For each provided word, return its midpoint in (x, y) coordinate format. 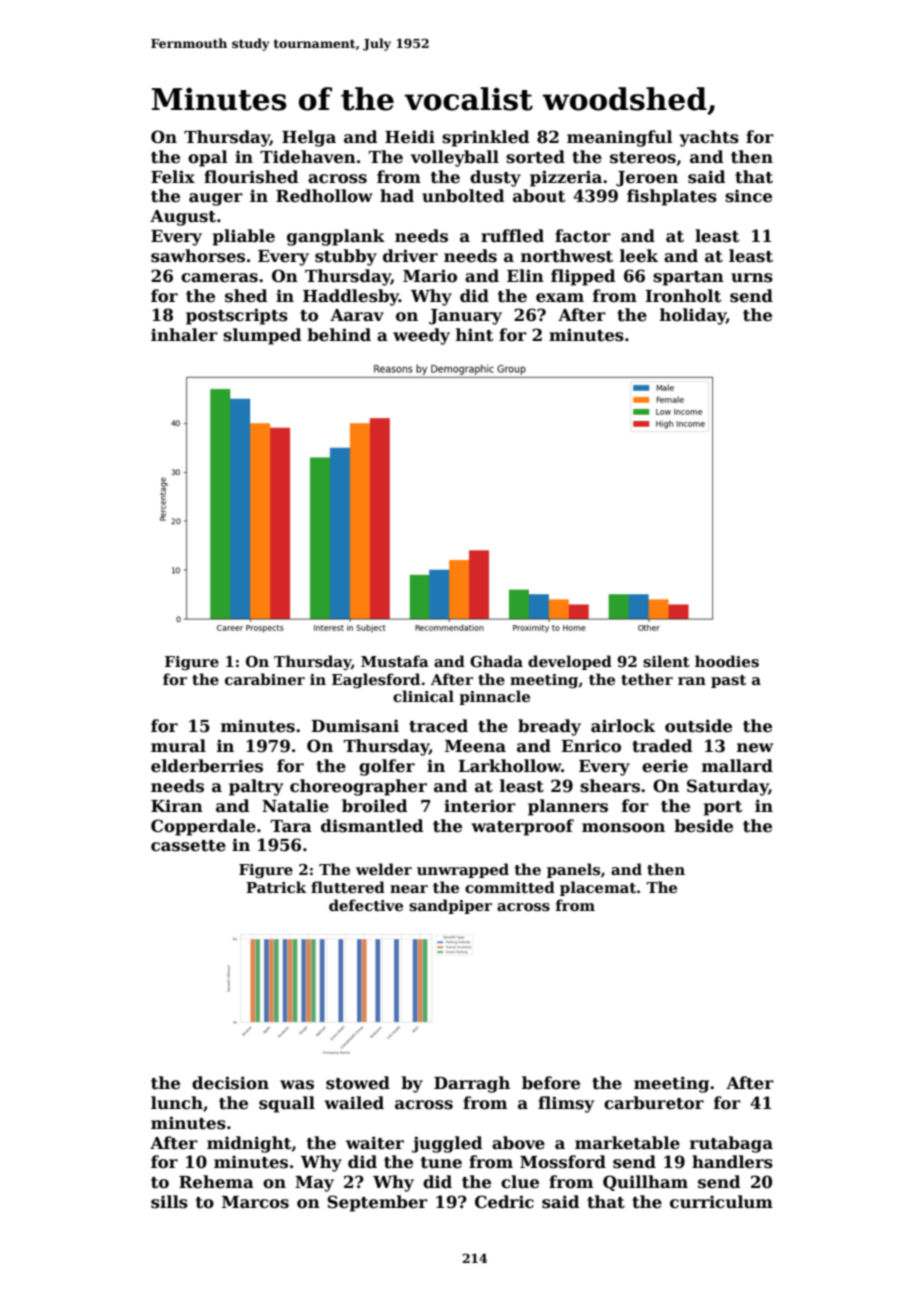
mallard (737, 766)
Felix (173, 177)
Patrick (276, 887)
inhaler (184, 335)
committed (510, 887)
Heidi (410, 137)
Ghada (496, 661)
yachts (709, 138)
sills (169, 1202)
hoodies (727, 661)
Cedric (504, 1202)
